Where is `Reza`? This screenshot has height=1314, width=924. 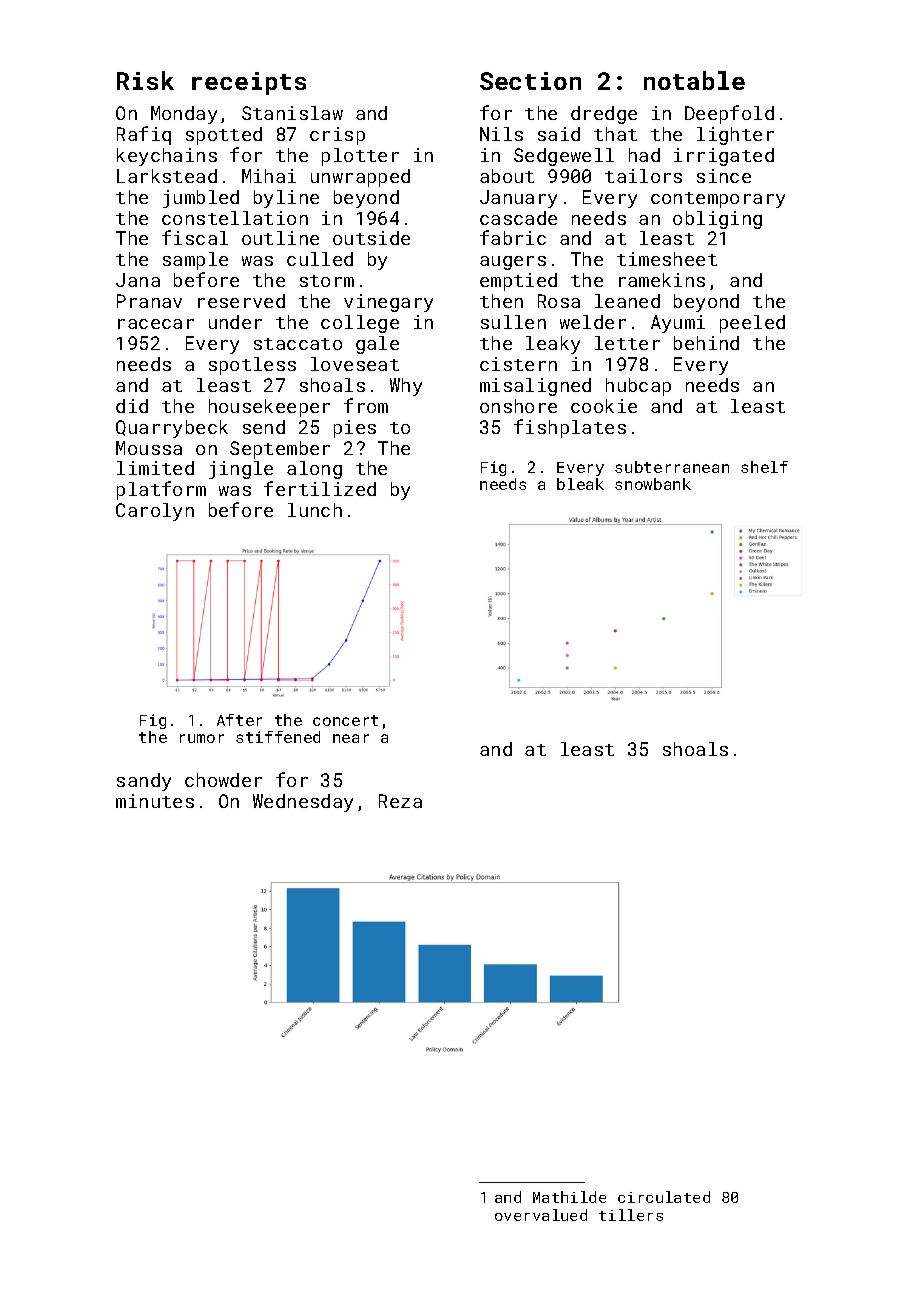 Reza is located at coordinates (400, 801).
